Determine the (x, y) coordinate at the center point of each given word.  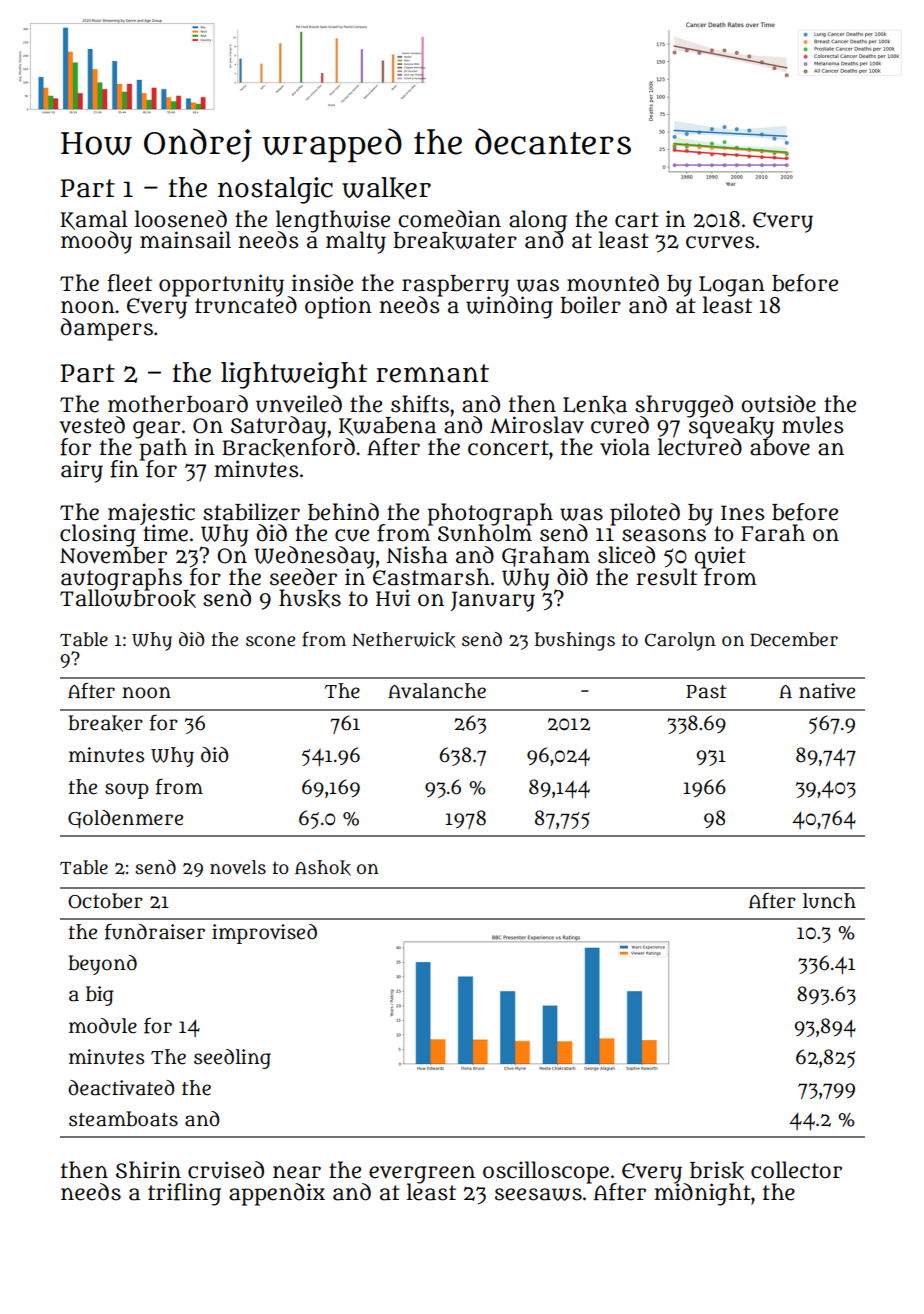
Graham (546, 556)
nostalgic (275, 190)
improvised (264, 934)
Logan (732, 286)
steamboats (123, 1119)
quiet (720, 557)
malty (356, 242)
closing (98, 535)
